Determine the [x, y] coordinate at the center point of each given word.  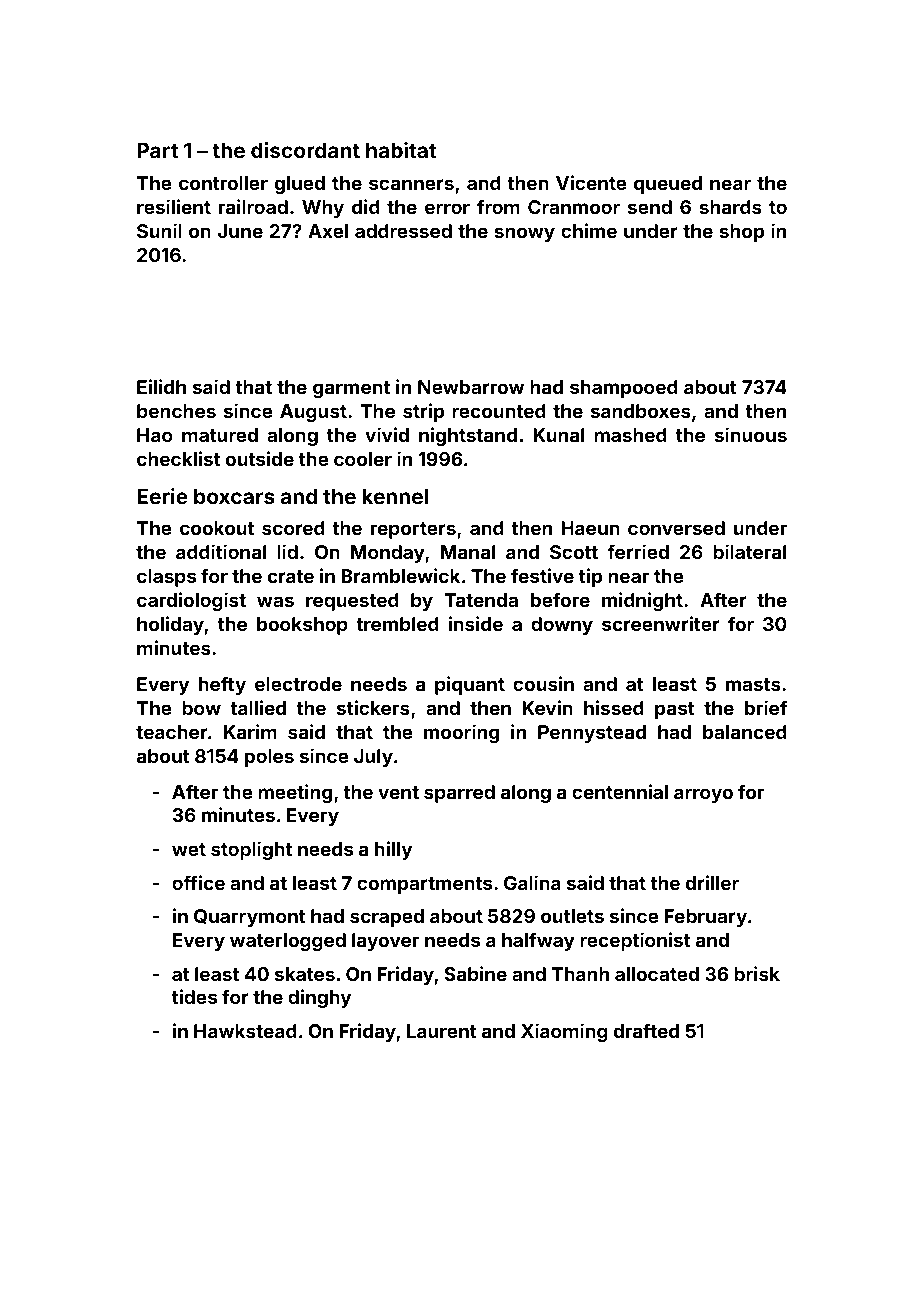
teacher [172, 732]
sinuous [751, 434]
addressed [403, 231]
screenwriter [661, 623]
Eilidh [161, 386]
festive [542, 575]
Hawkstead [245, 1031]
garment [351, 389]
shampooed [624, 389]
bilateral [749, 551]
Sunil [159, 230]
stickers [373, 707]
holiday [170, 625]
